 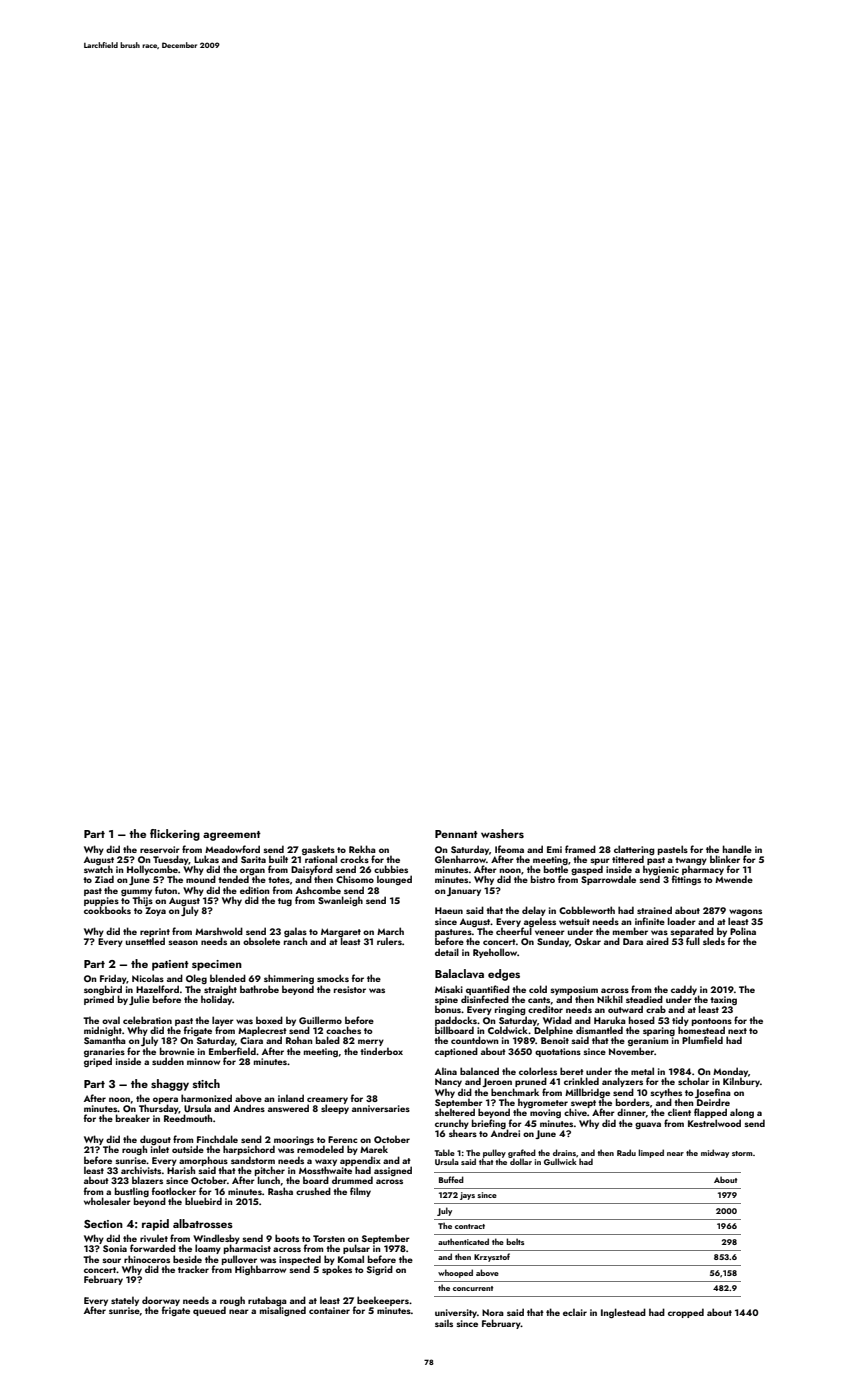 I want to click on queued, so click(x=209, y=1311).
